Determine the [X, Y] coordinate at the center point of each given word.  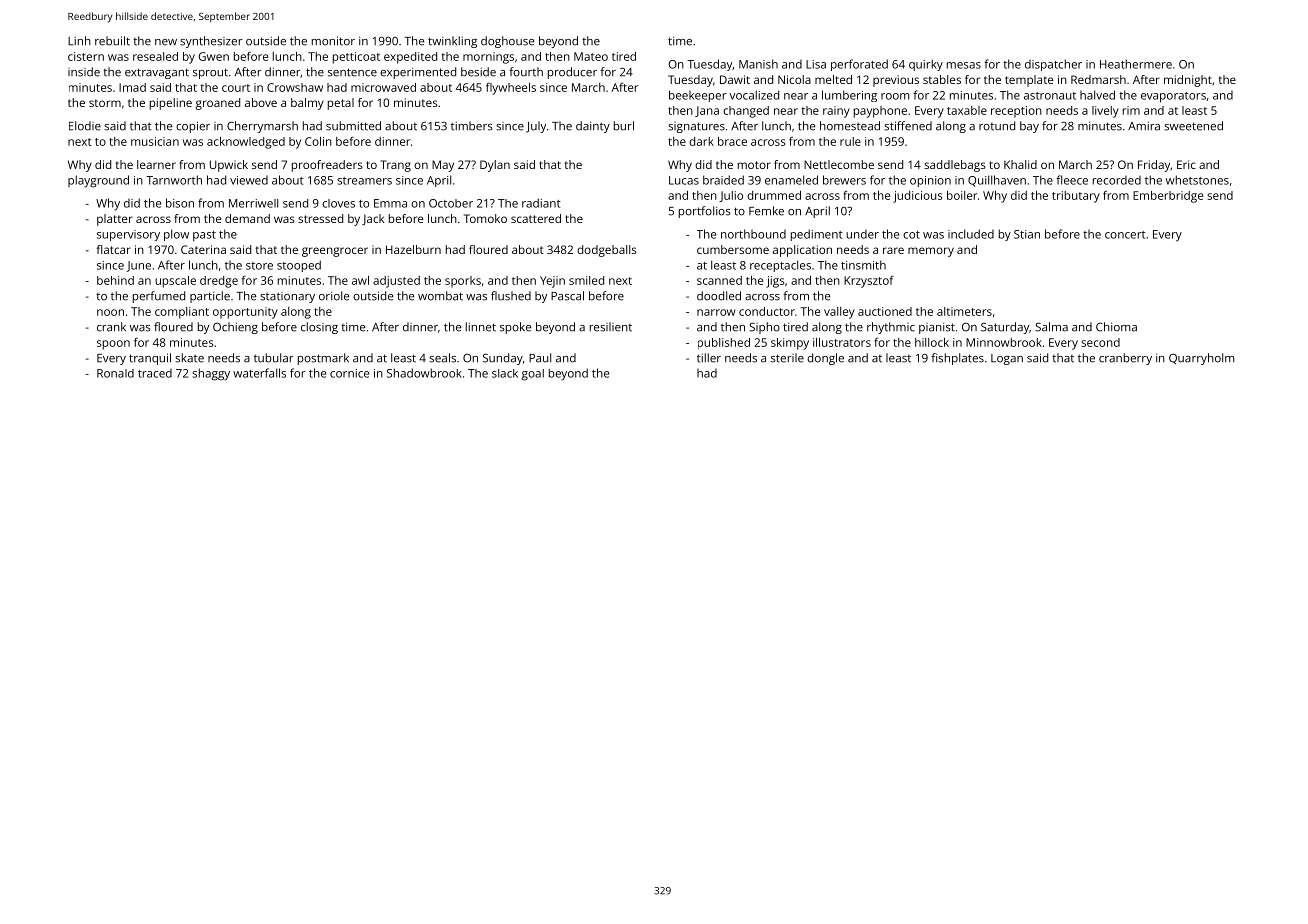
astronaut [1050, 96]
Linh [79, 41]
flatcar [113, 249]
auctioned [885, 311]
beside [478, 72]
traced [155, 373]
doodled [719, 296]
